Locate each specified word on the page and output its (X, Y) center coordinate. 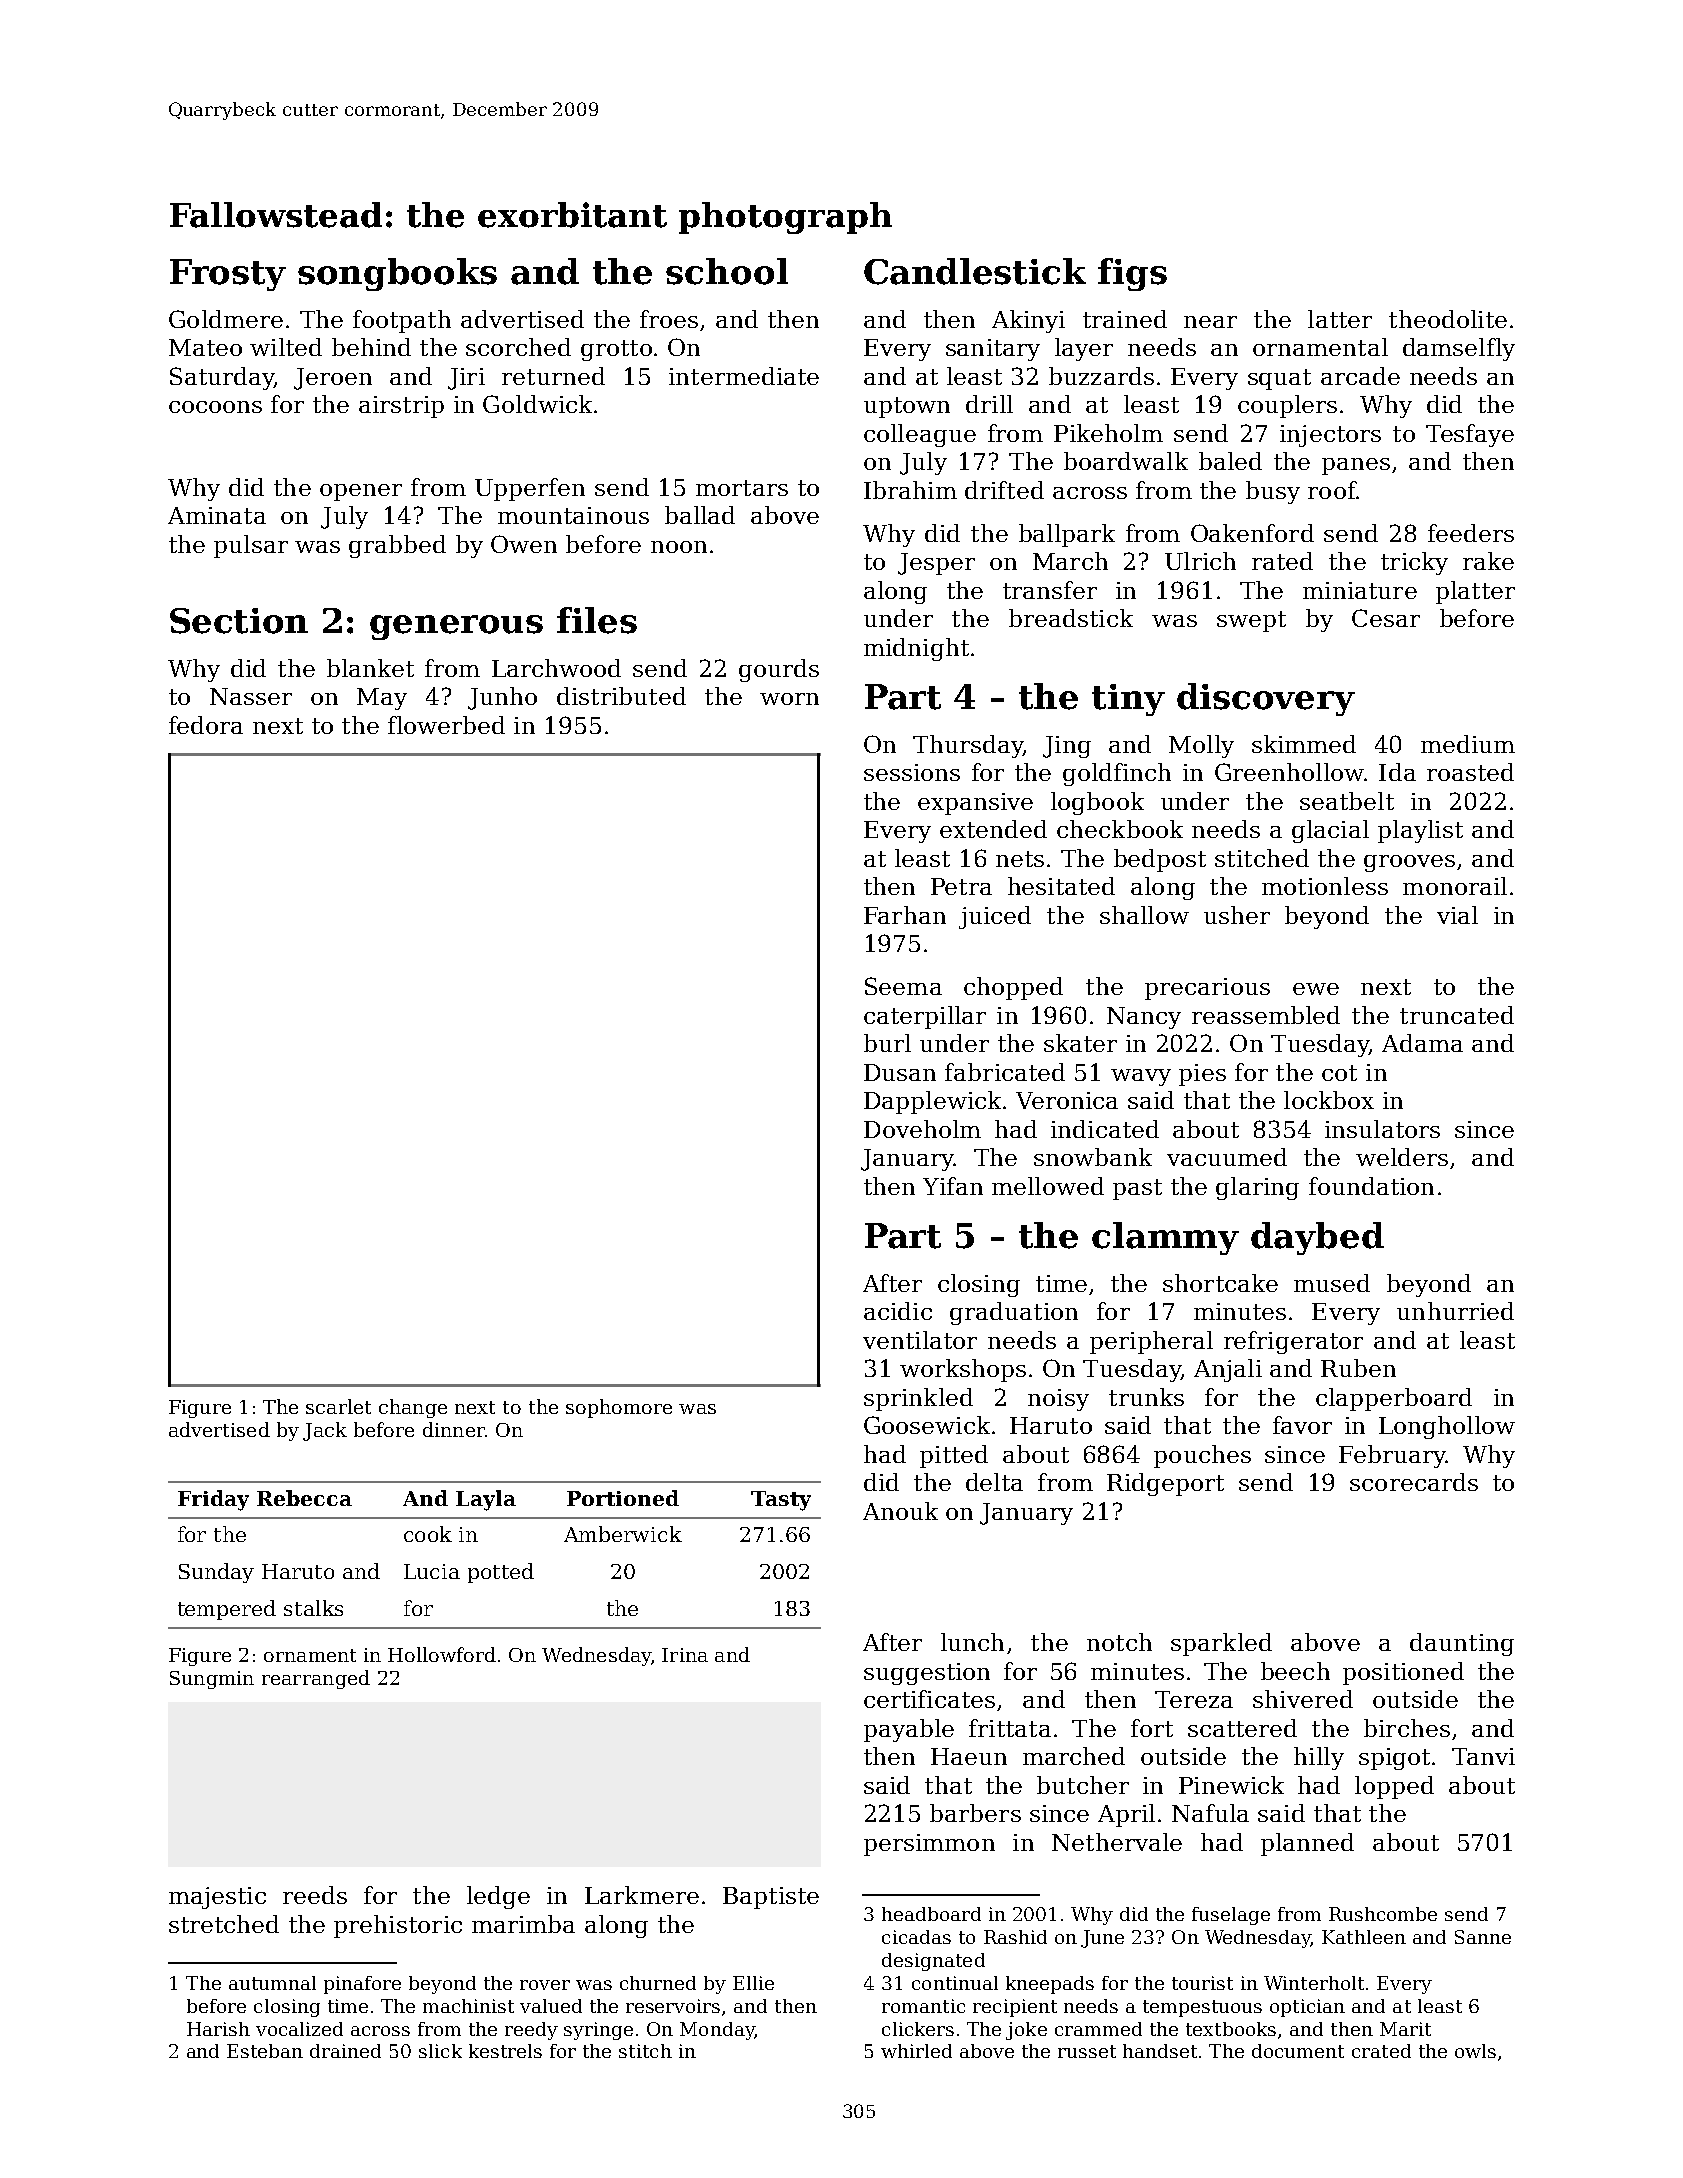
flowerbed (446, 725)
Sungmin (212, 1680)
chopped (1013, 988)
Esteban (265, 2051)
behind (371, 347)
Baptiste (771, 1898)
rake (1488, 561)
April (1126, 1815)
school (727, 271)
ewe (1316, 989)
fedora (206, 725)
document (1298, 2051)
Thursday (968, 746)
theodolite (1448, 319)
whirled (916, 2051)
